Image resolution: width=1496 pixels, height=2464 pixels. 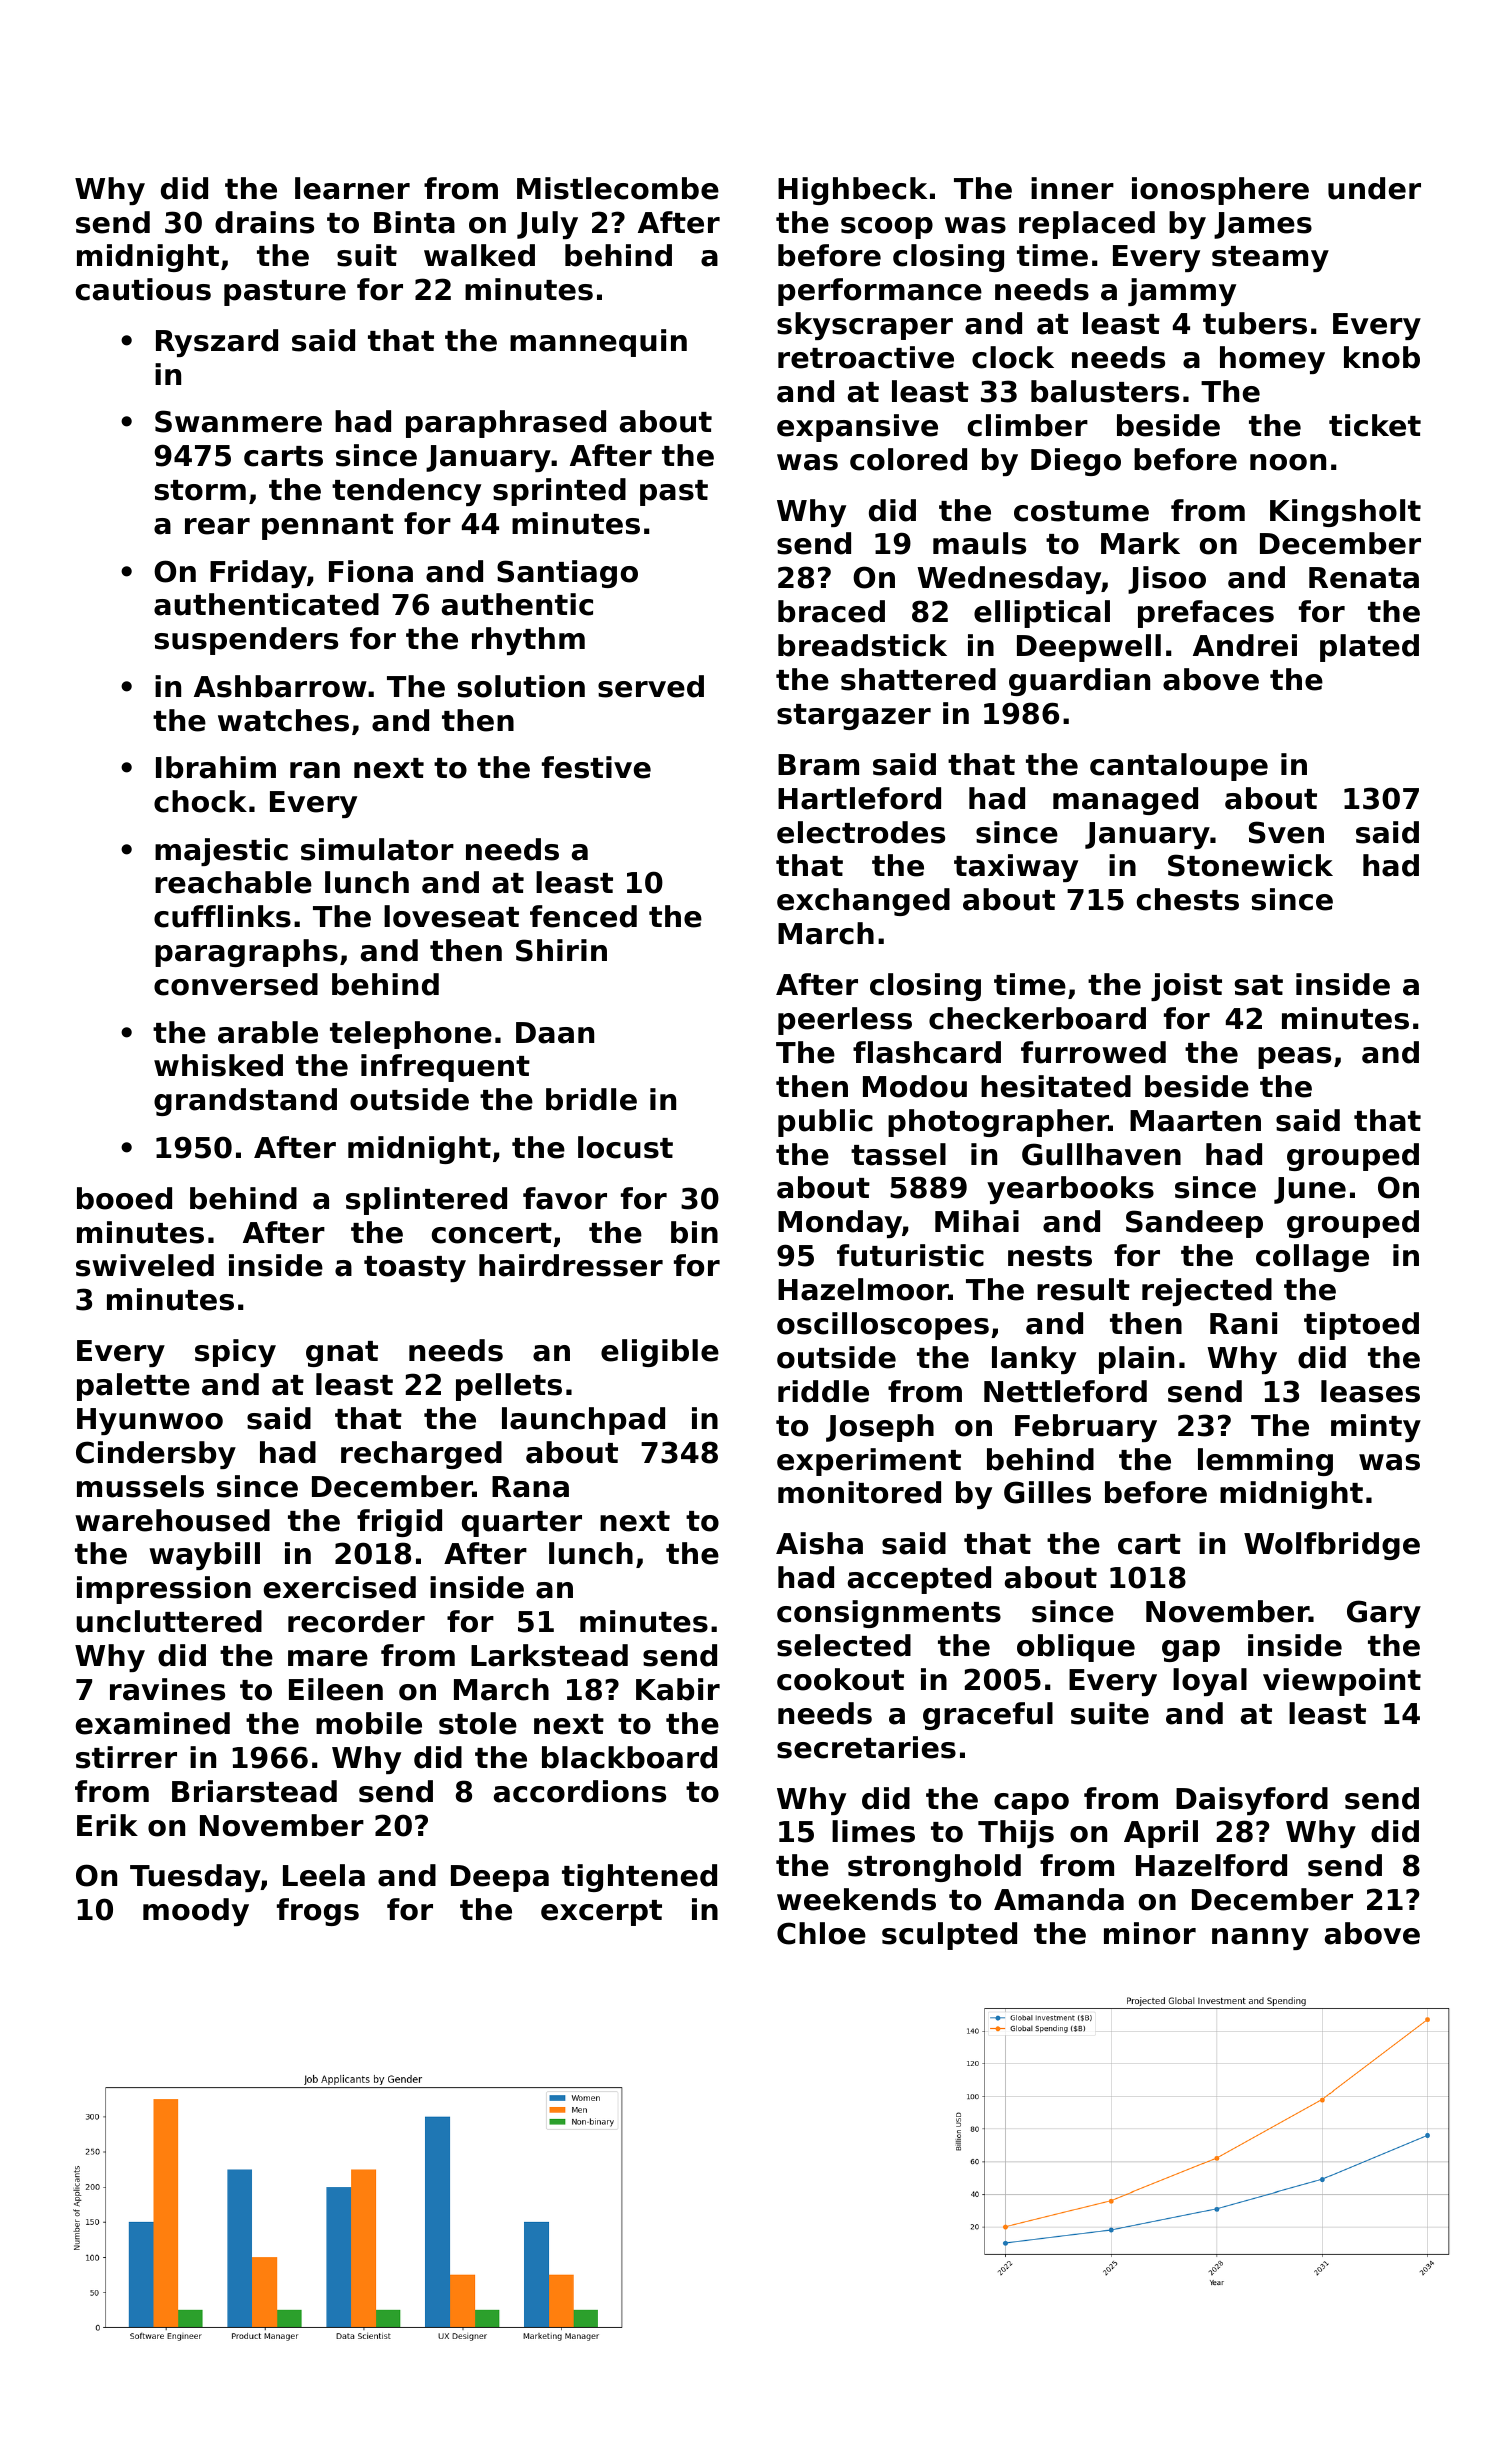 What do you see at coordinates (1255, 323) in the page?
I see `tubers` at bounding box center [1255, 323].
